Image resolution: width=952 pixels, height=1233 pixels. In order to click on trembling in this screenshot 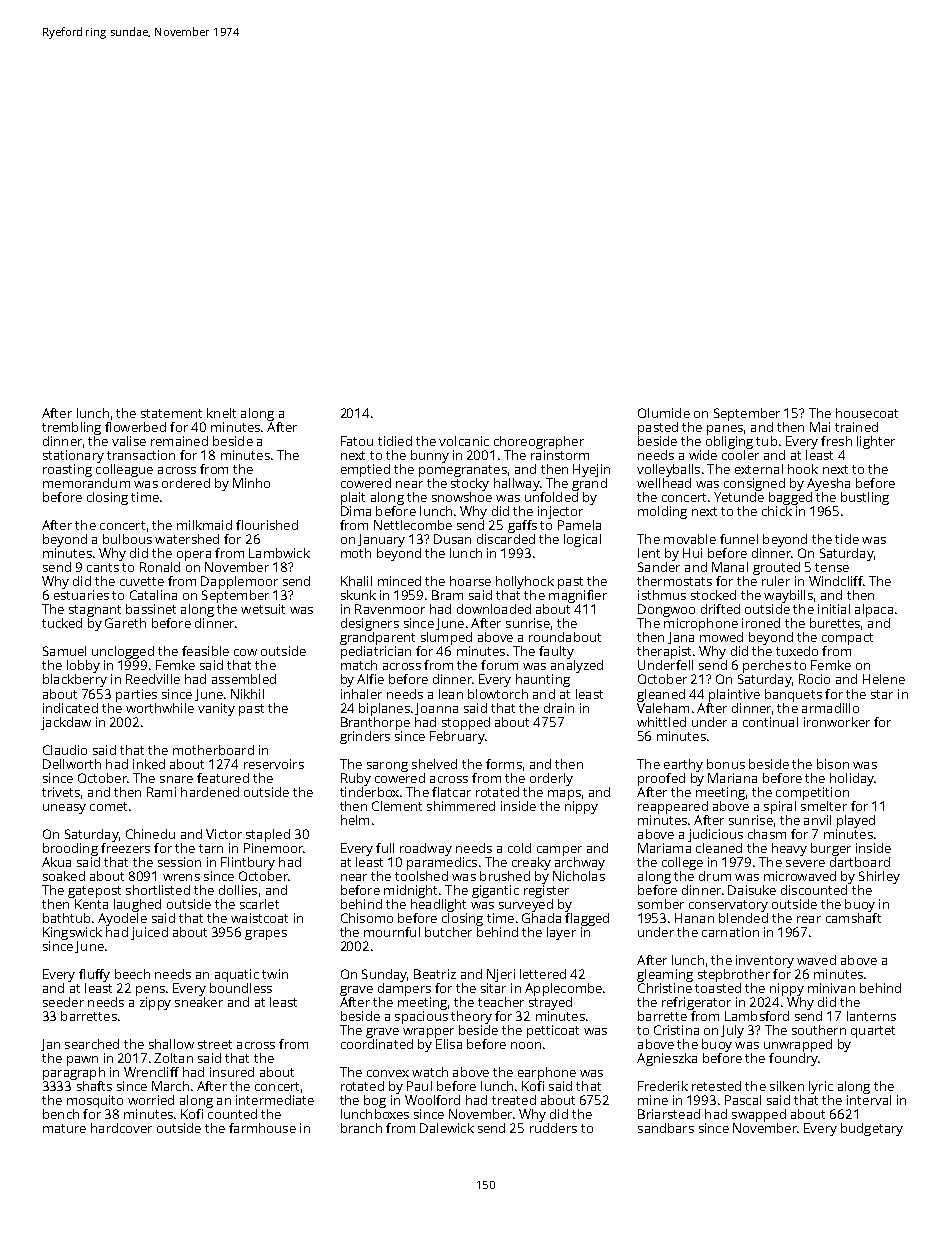, I will do `click(71, 428)`.
